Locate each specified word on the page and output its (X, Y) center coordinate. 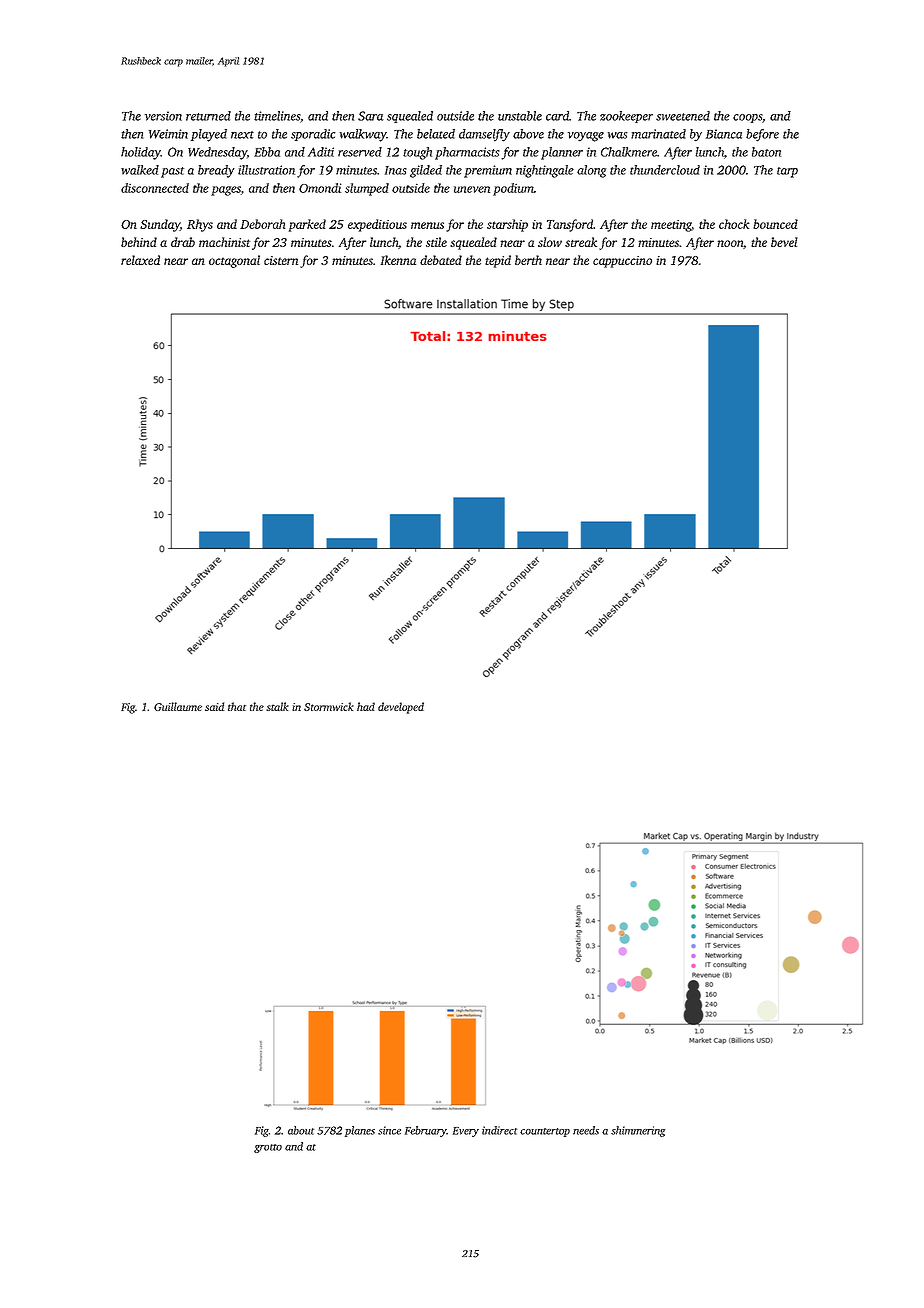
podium (513, 189)
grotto (268, 1148)
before (762, 135)
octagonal (234, 261)
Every (466, 1132)
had (366, 706)
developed (401, 708)
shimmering (638, 1131)
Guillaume (178, 706)
